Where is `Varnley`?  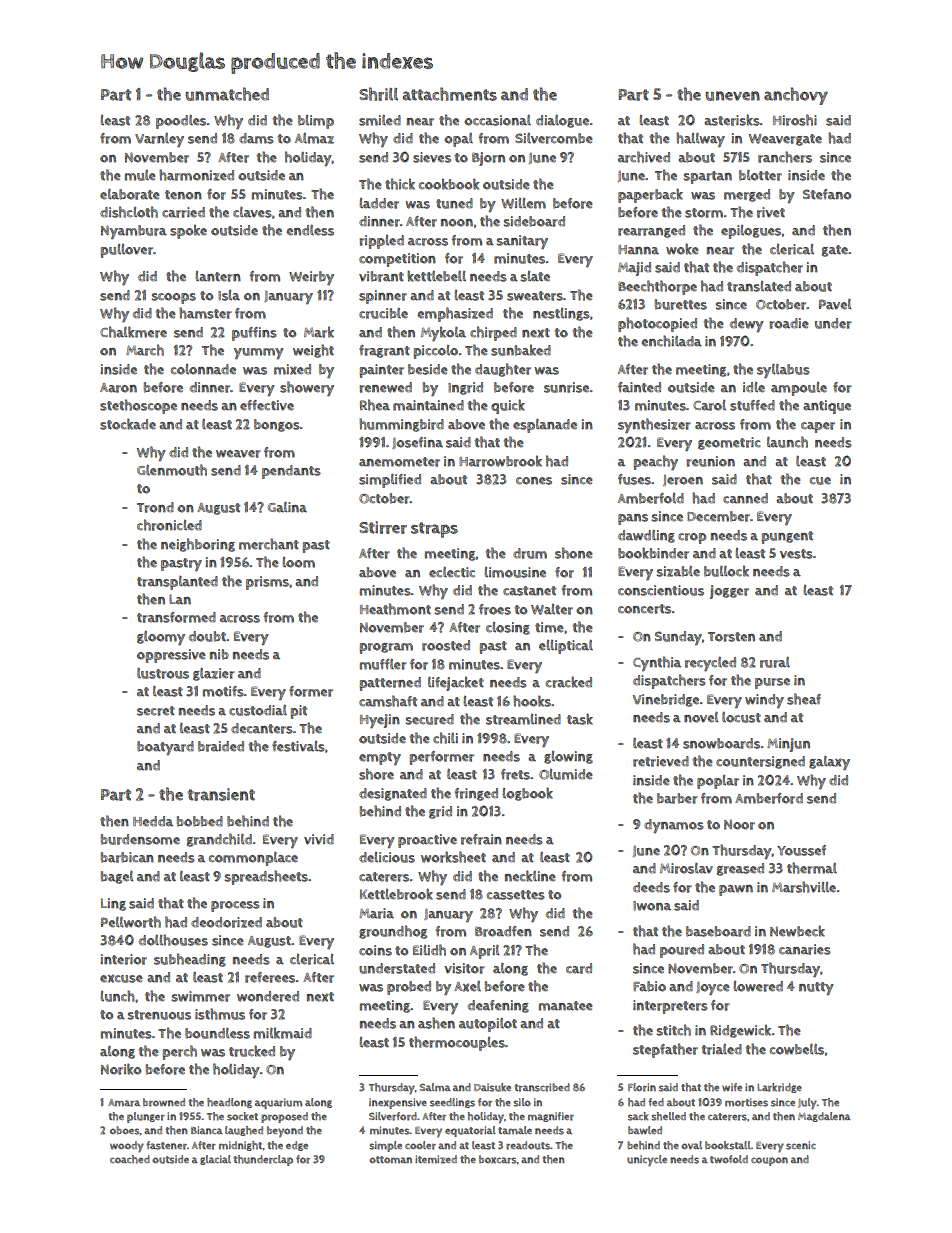 Varnley is located at coordinates (159, 140).
